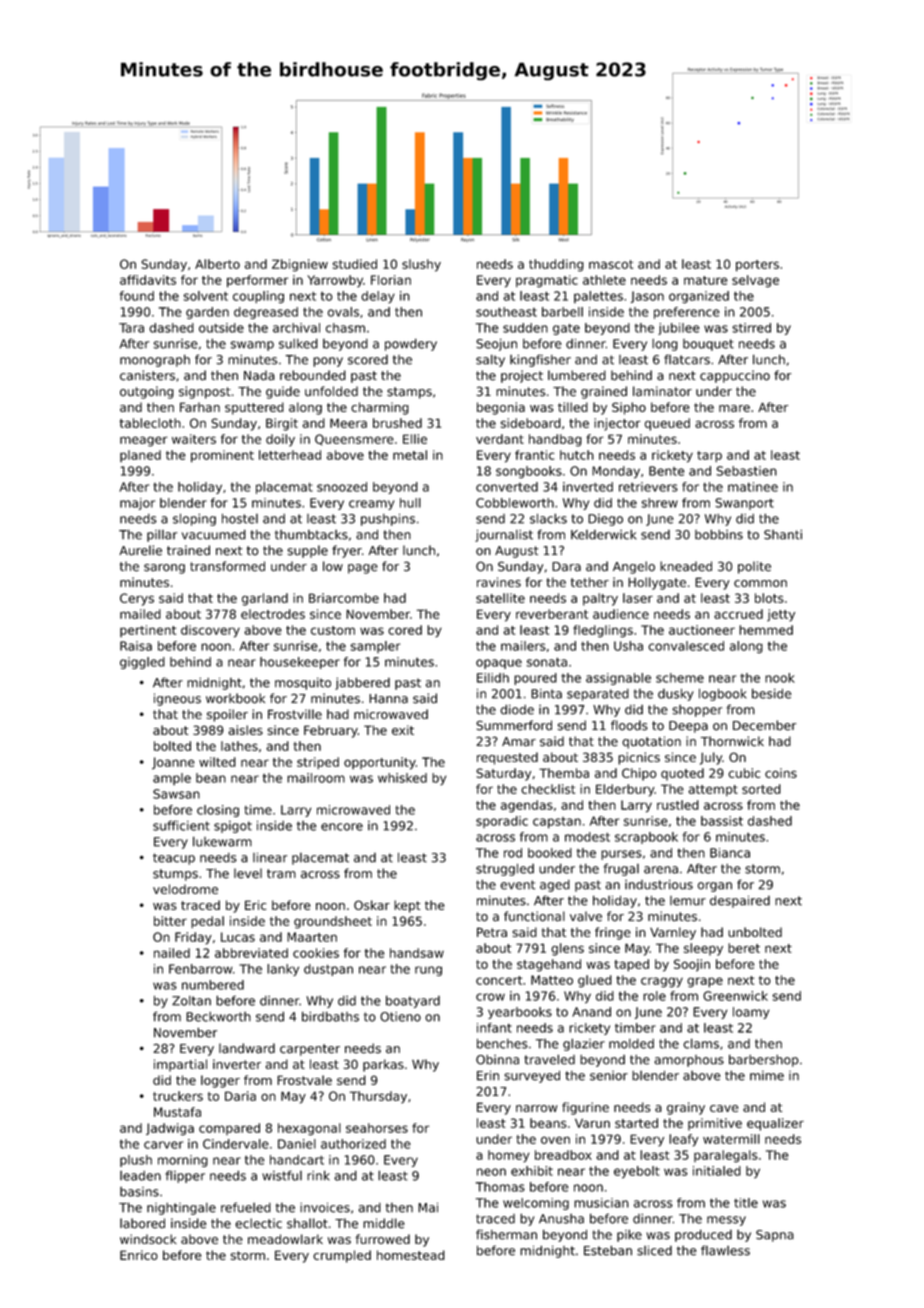 This screenshot has height=1308, width=924. Describe the element at coordinates (285, 1239) in the screenshot. I see `meadowlark` at that location.
